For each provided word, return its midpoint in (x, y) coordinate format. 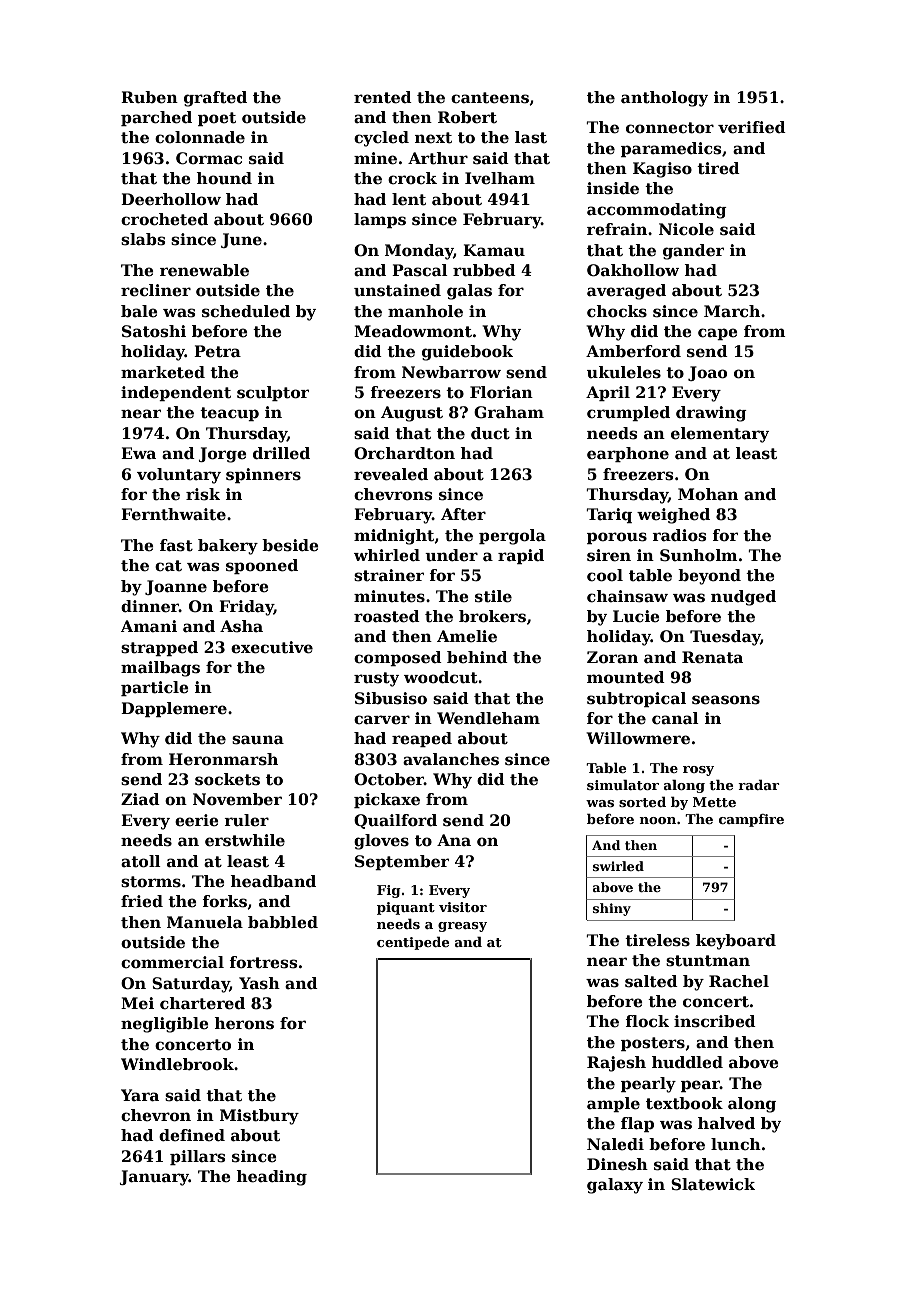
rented (383, 97)
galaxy (615, 1186)
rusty (376, 679)
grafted (215, 99)
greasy (462, 927)
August (412, 414)
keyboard (736, 942)
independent (176, 393)
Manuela (205, 922)
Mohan (708, 494)
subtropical (636, 699)
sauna (258, 740)
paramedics (671, 149)
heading (271, 1178)
